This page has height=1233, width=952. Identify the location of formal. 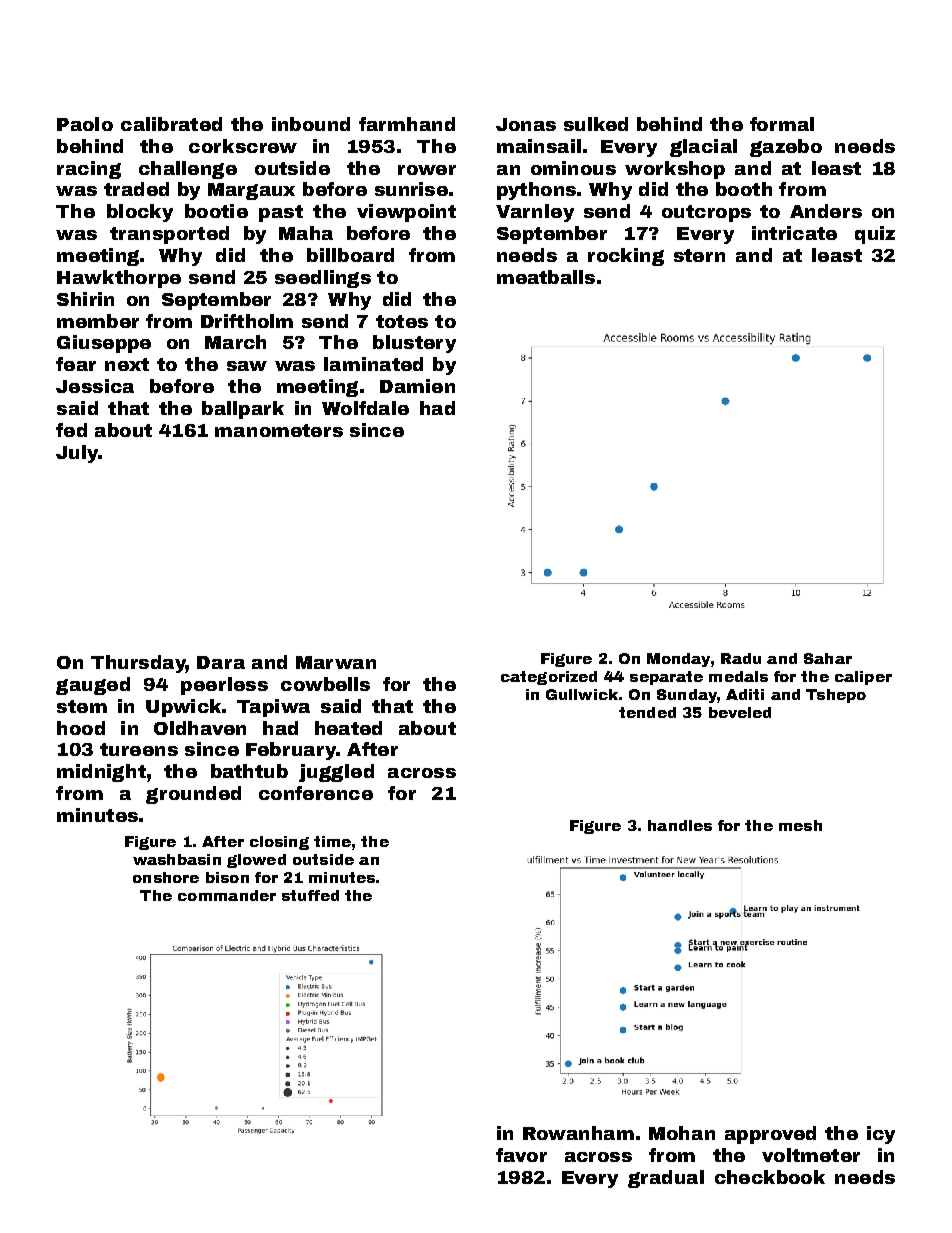
(782, 124).
